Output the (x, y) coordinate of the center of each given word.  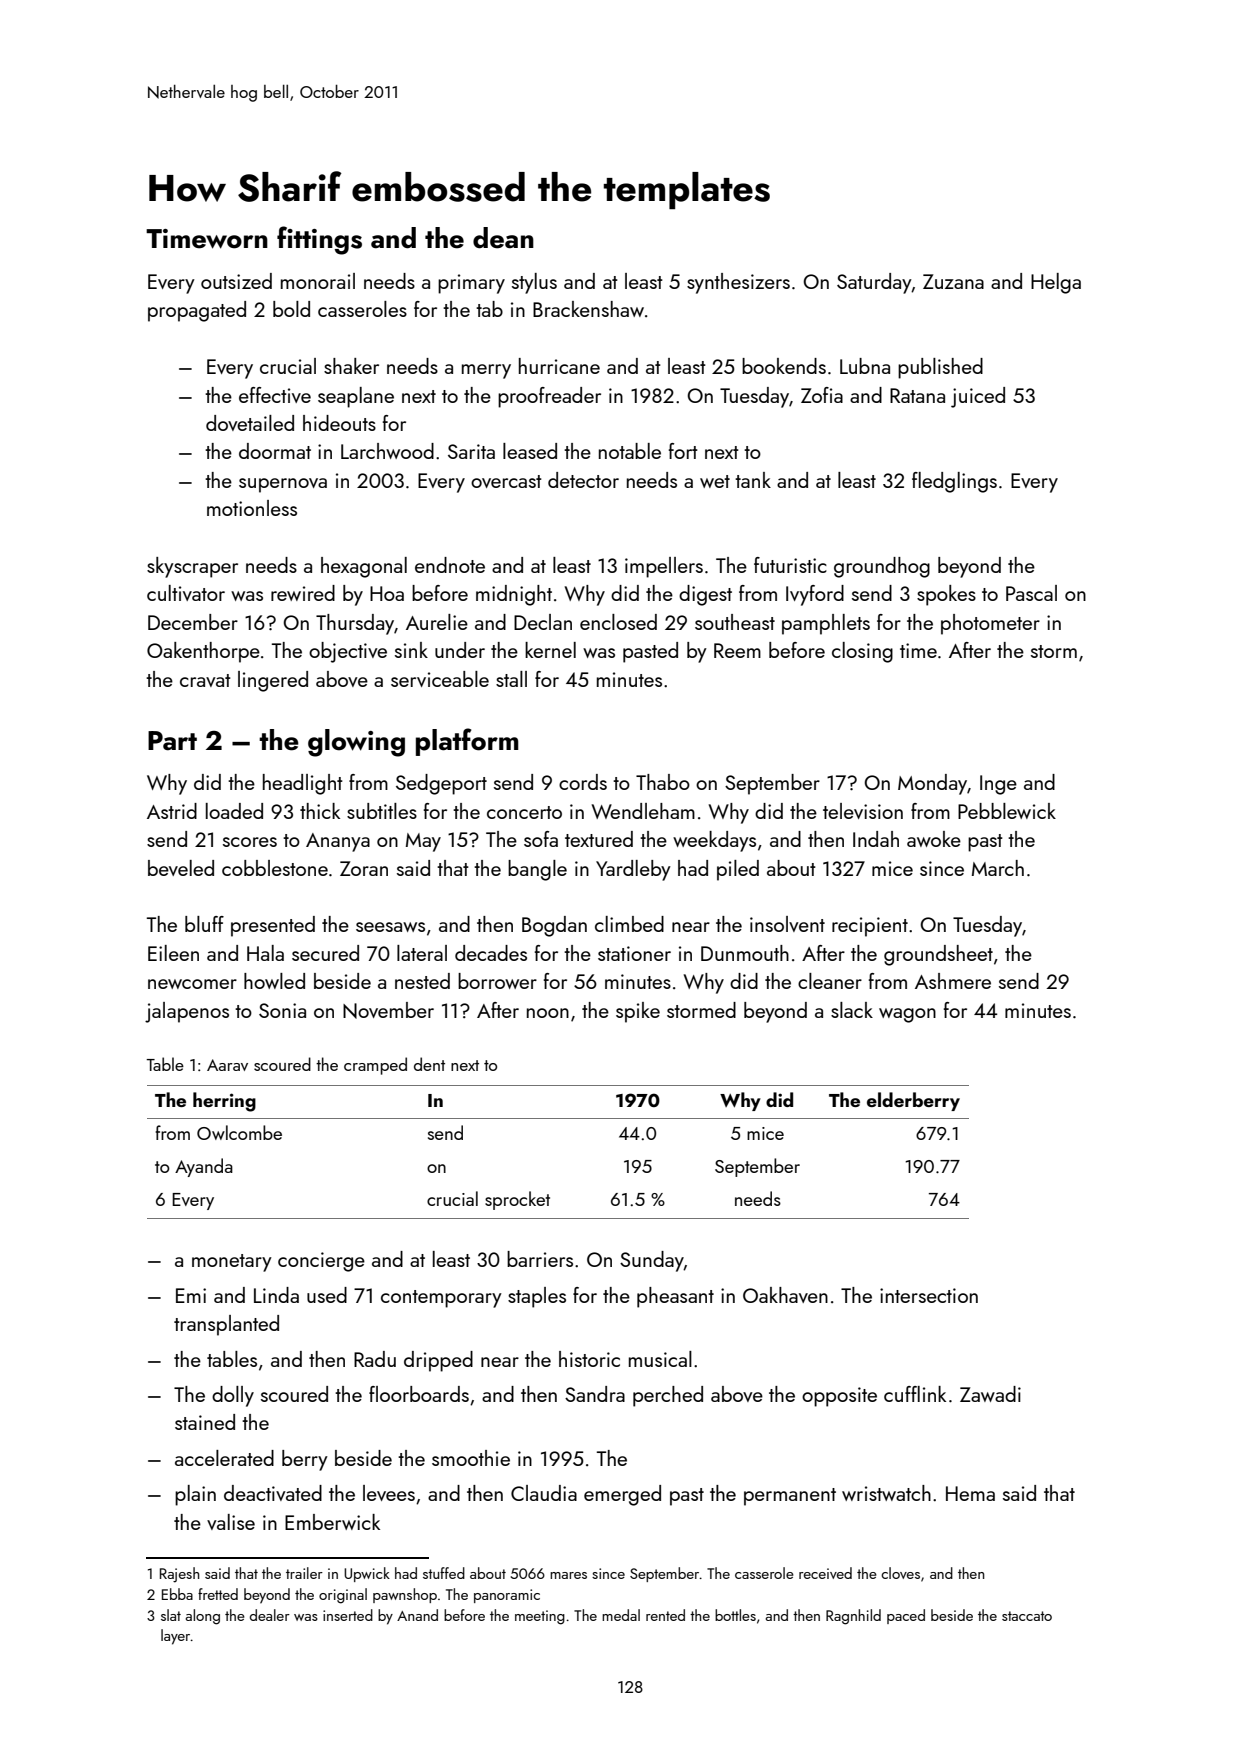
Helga (1056, 283)
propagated (197, 311)
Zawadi (990, 1394)
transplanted (226, 1325)
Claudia (544, 1493)
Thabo (663, 782)
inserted (348, 1615)
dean (503, 238)
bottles (735, 1615)
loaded (234, 811)
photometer (990, 624)
